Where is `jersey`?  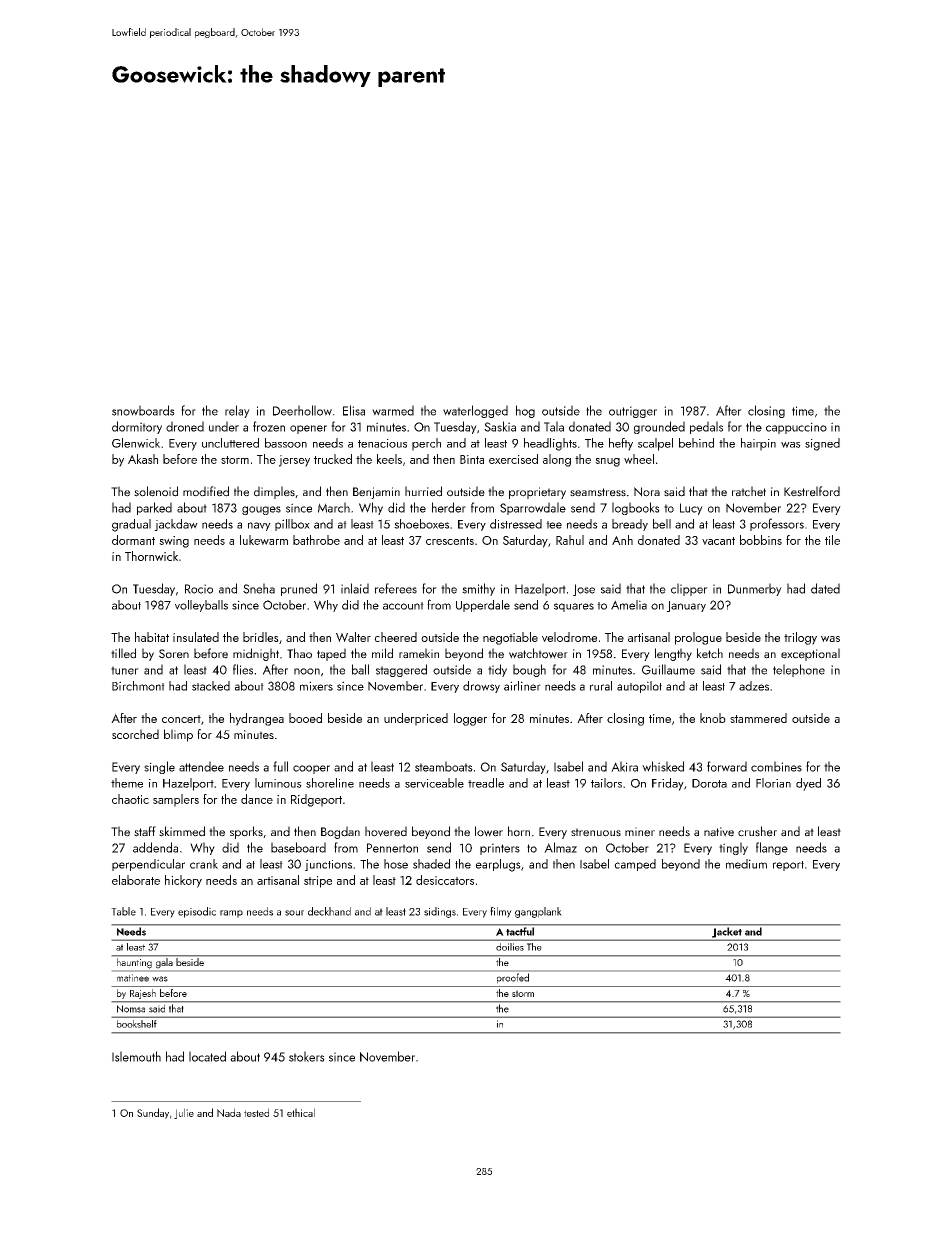
jersey is located at coordinates (294, 461).
